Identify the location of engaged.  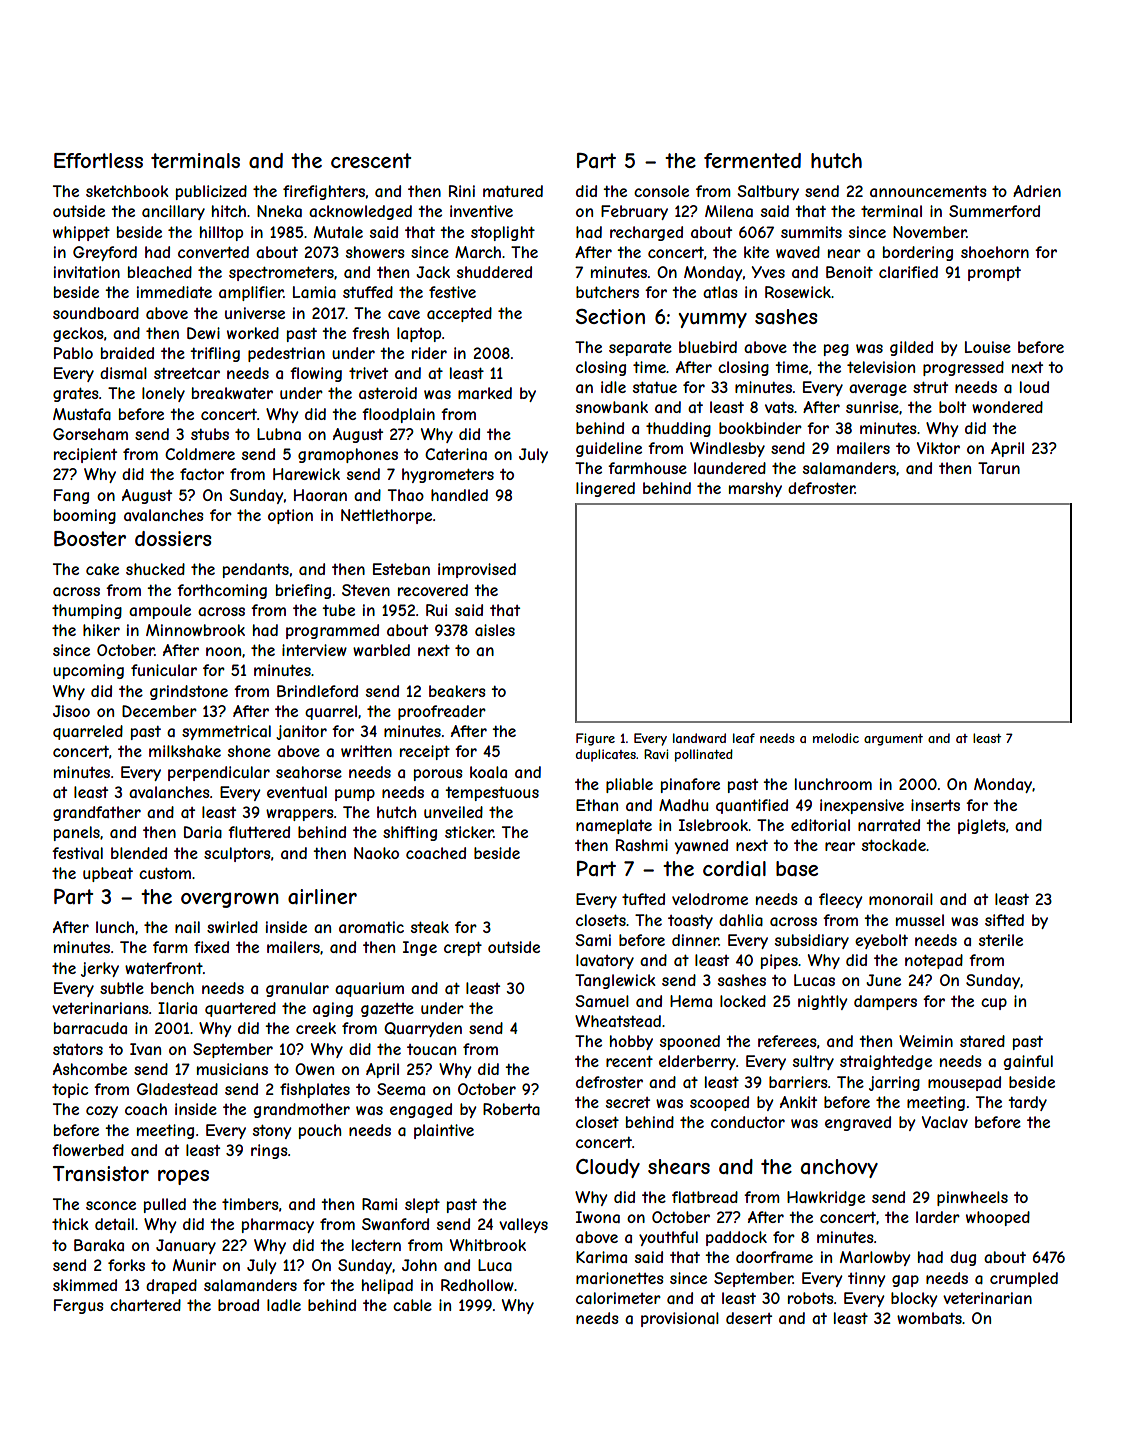
(421, 1110).
